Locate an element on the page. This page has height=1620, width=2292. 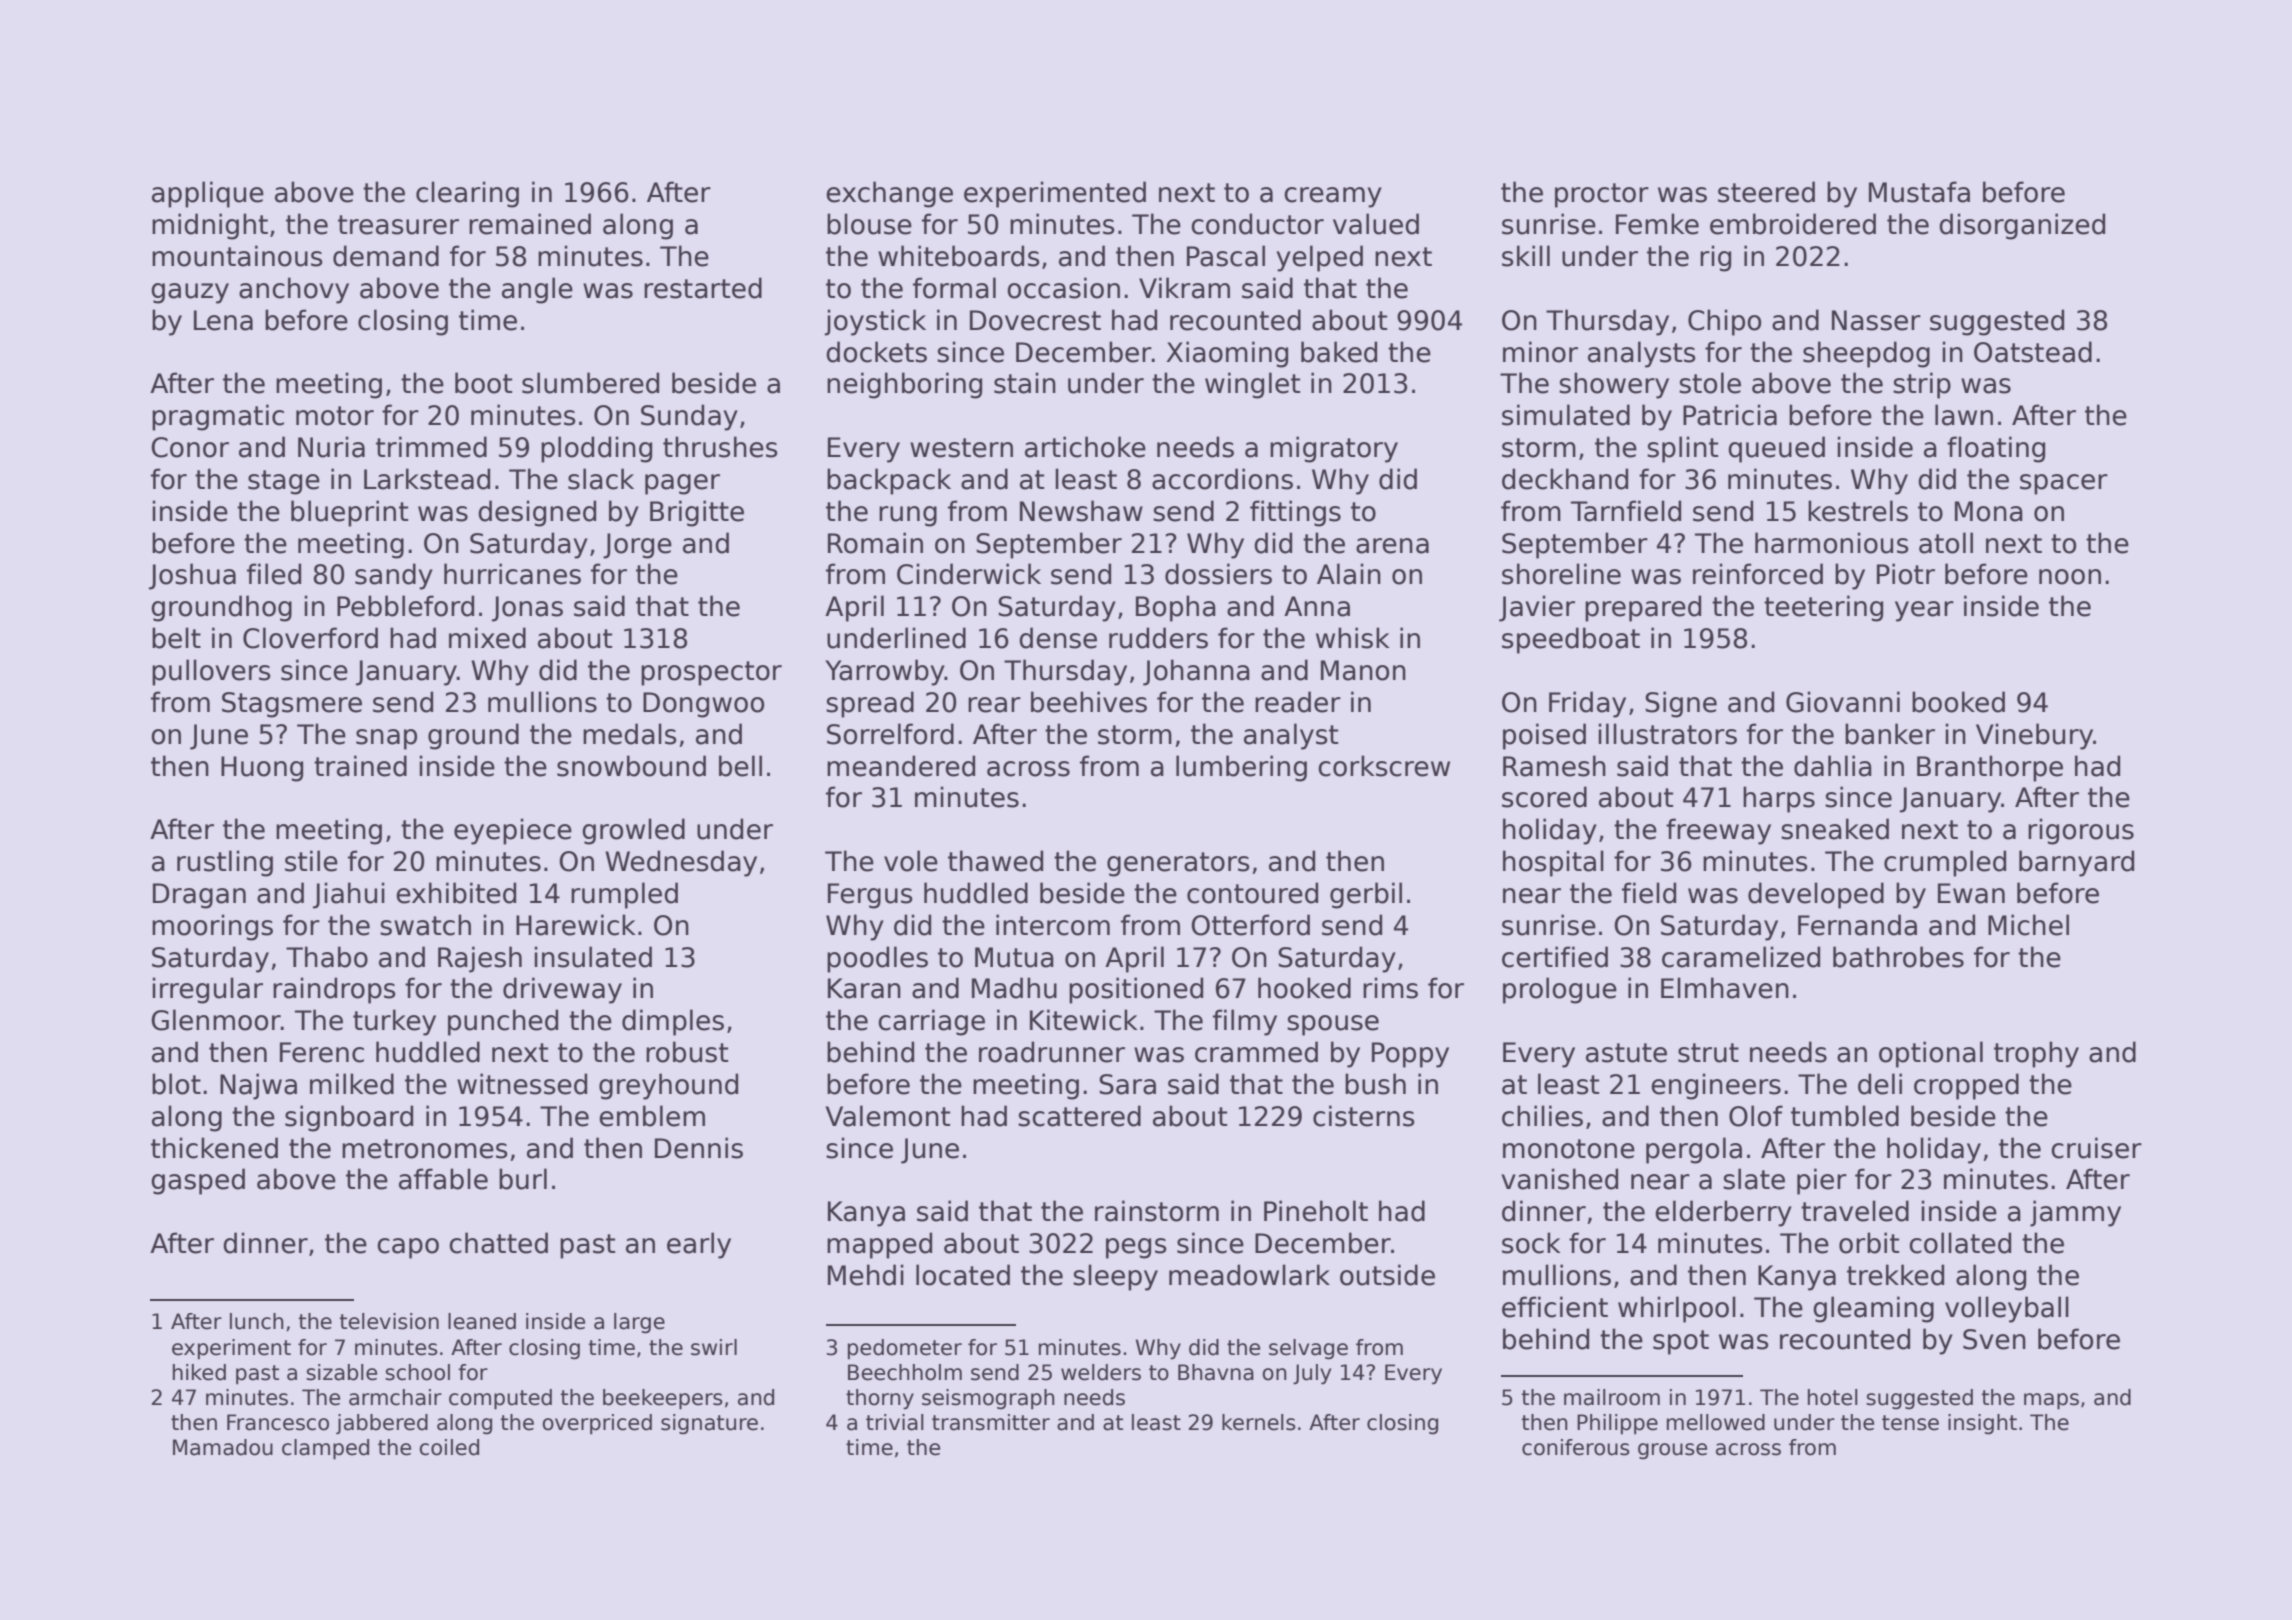
yelped is located at coordinates (1319, 258).
